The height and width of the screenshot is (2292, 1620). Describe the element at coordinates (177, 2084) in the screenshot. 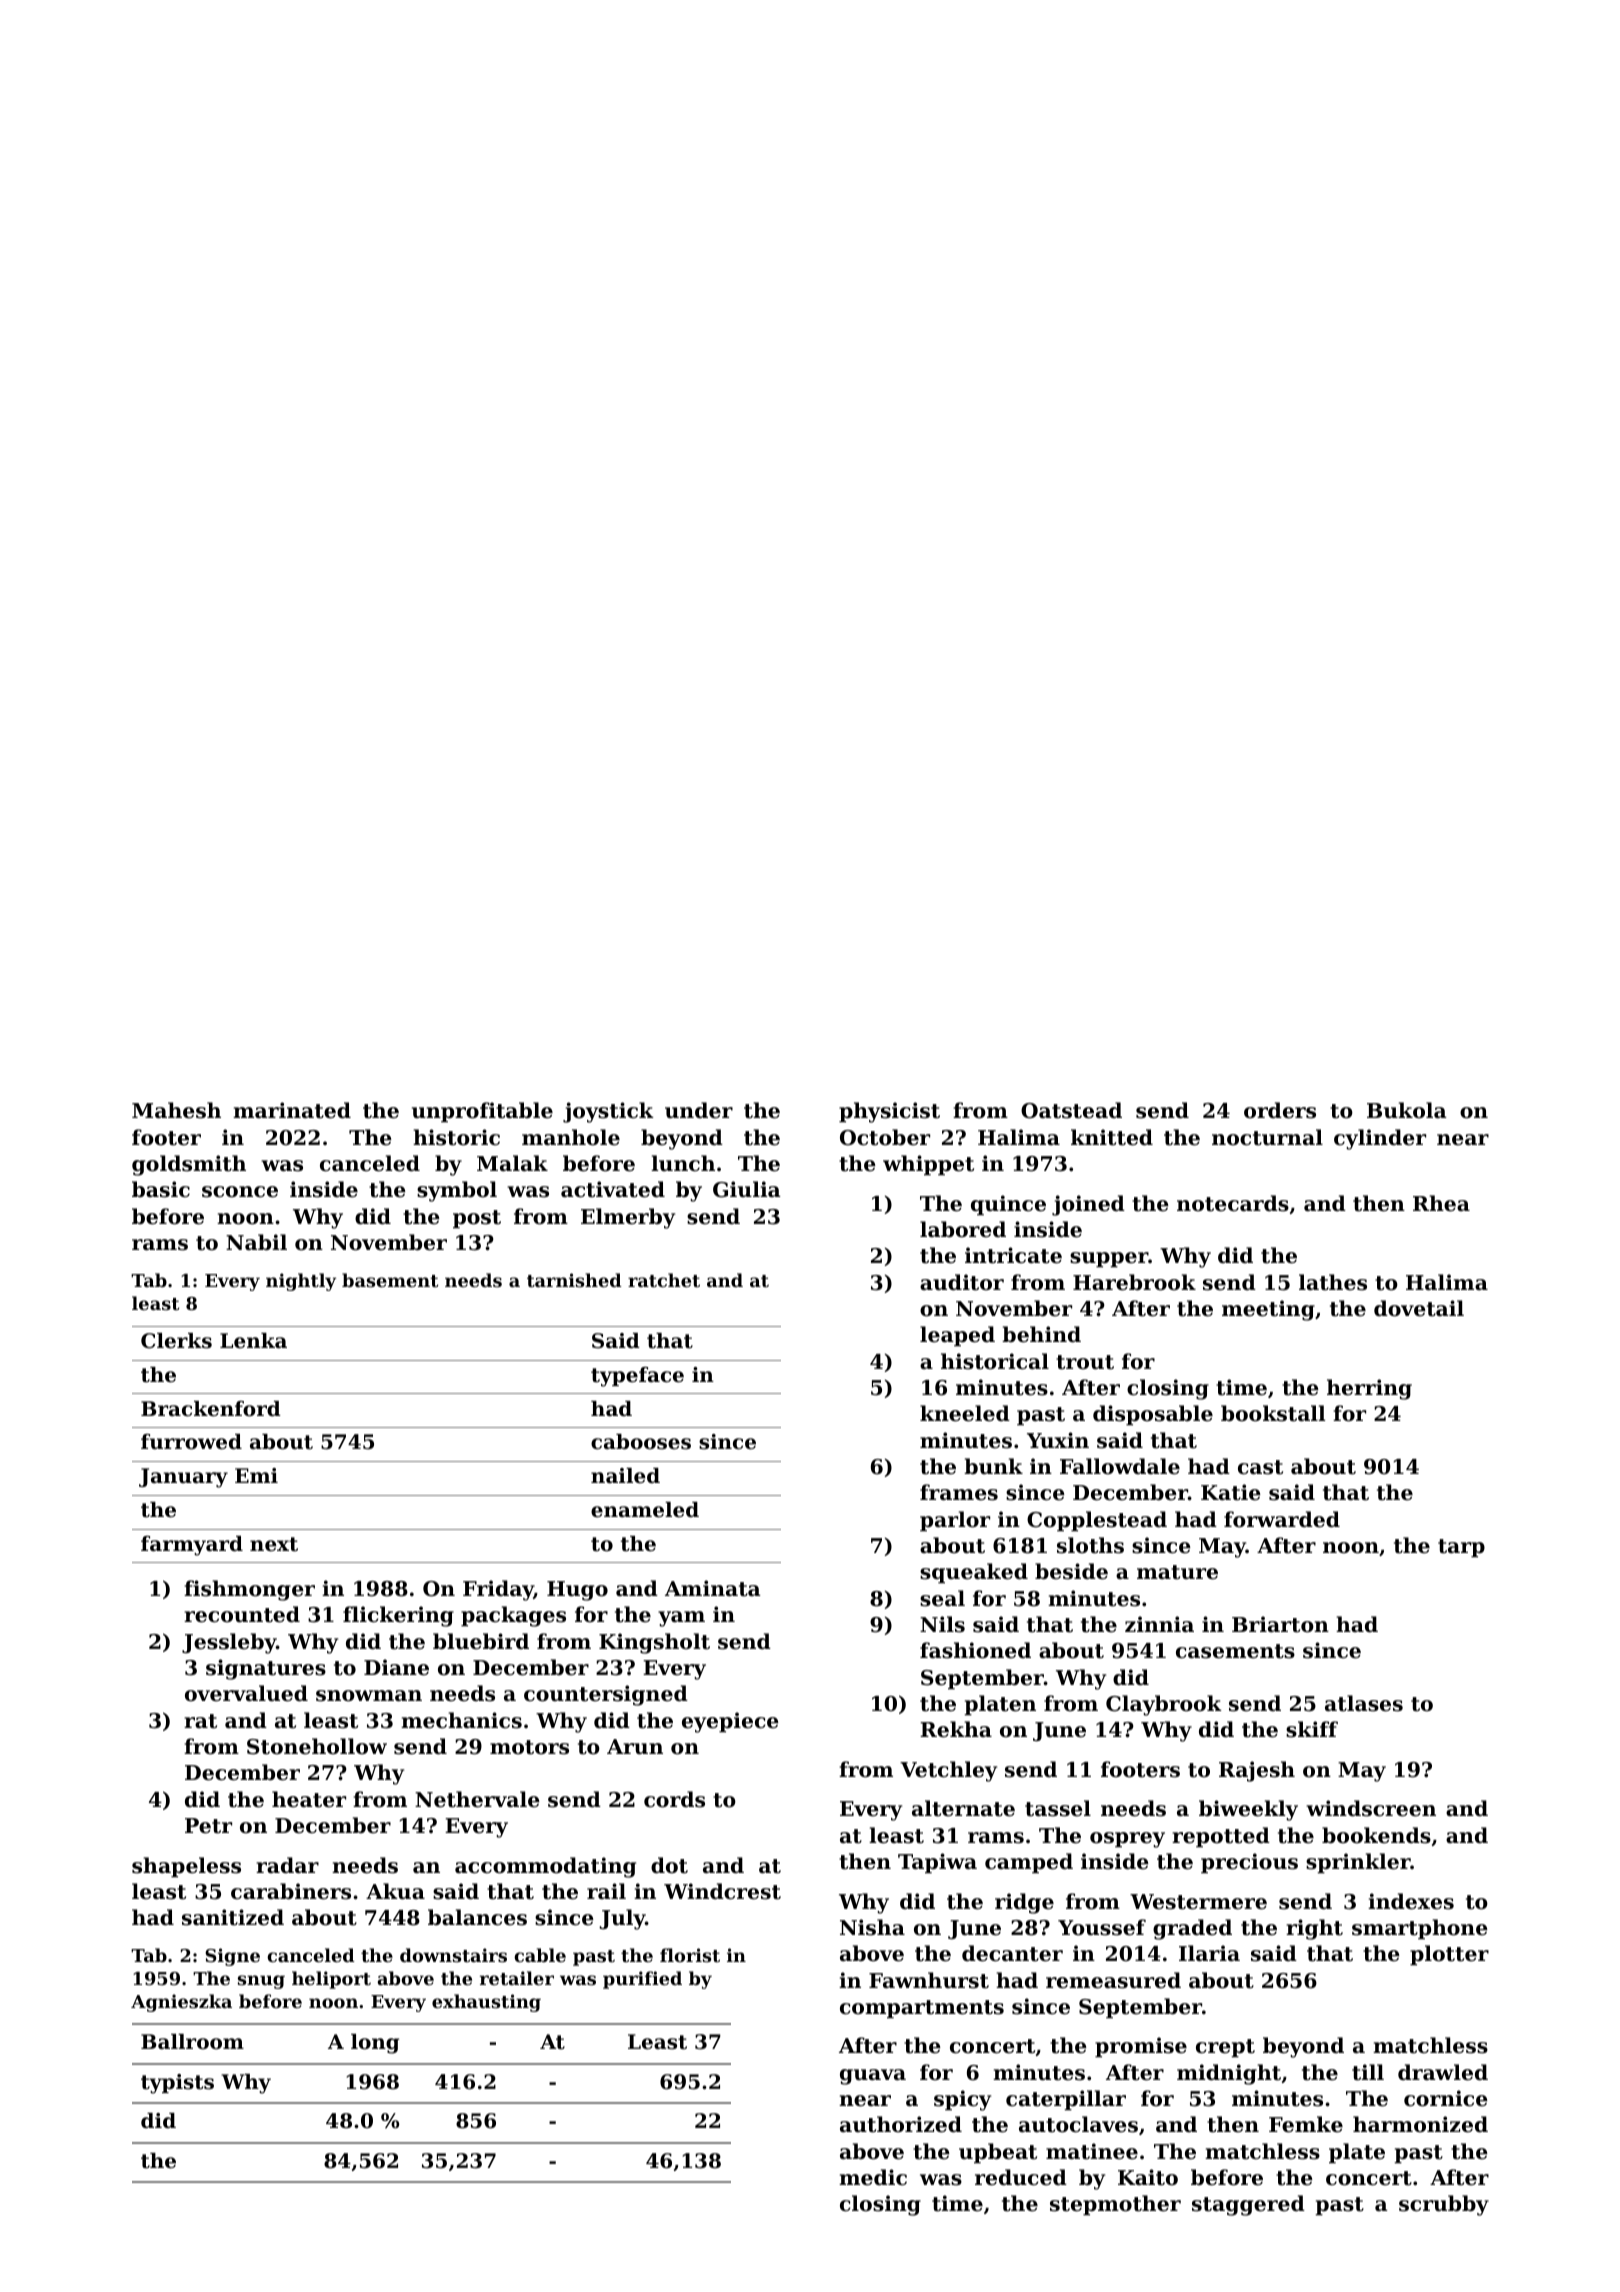

I see `typists` at that location.
